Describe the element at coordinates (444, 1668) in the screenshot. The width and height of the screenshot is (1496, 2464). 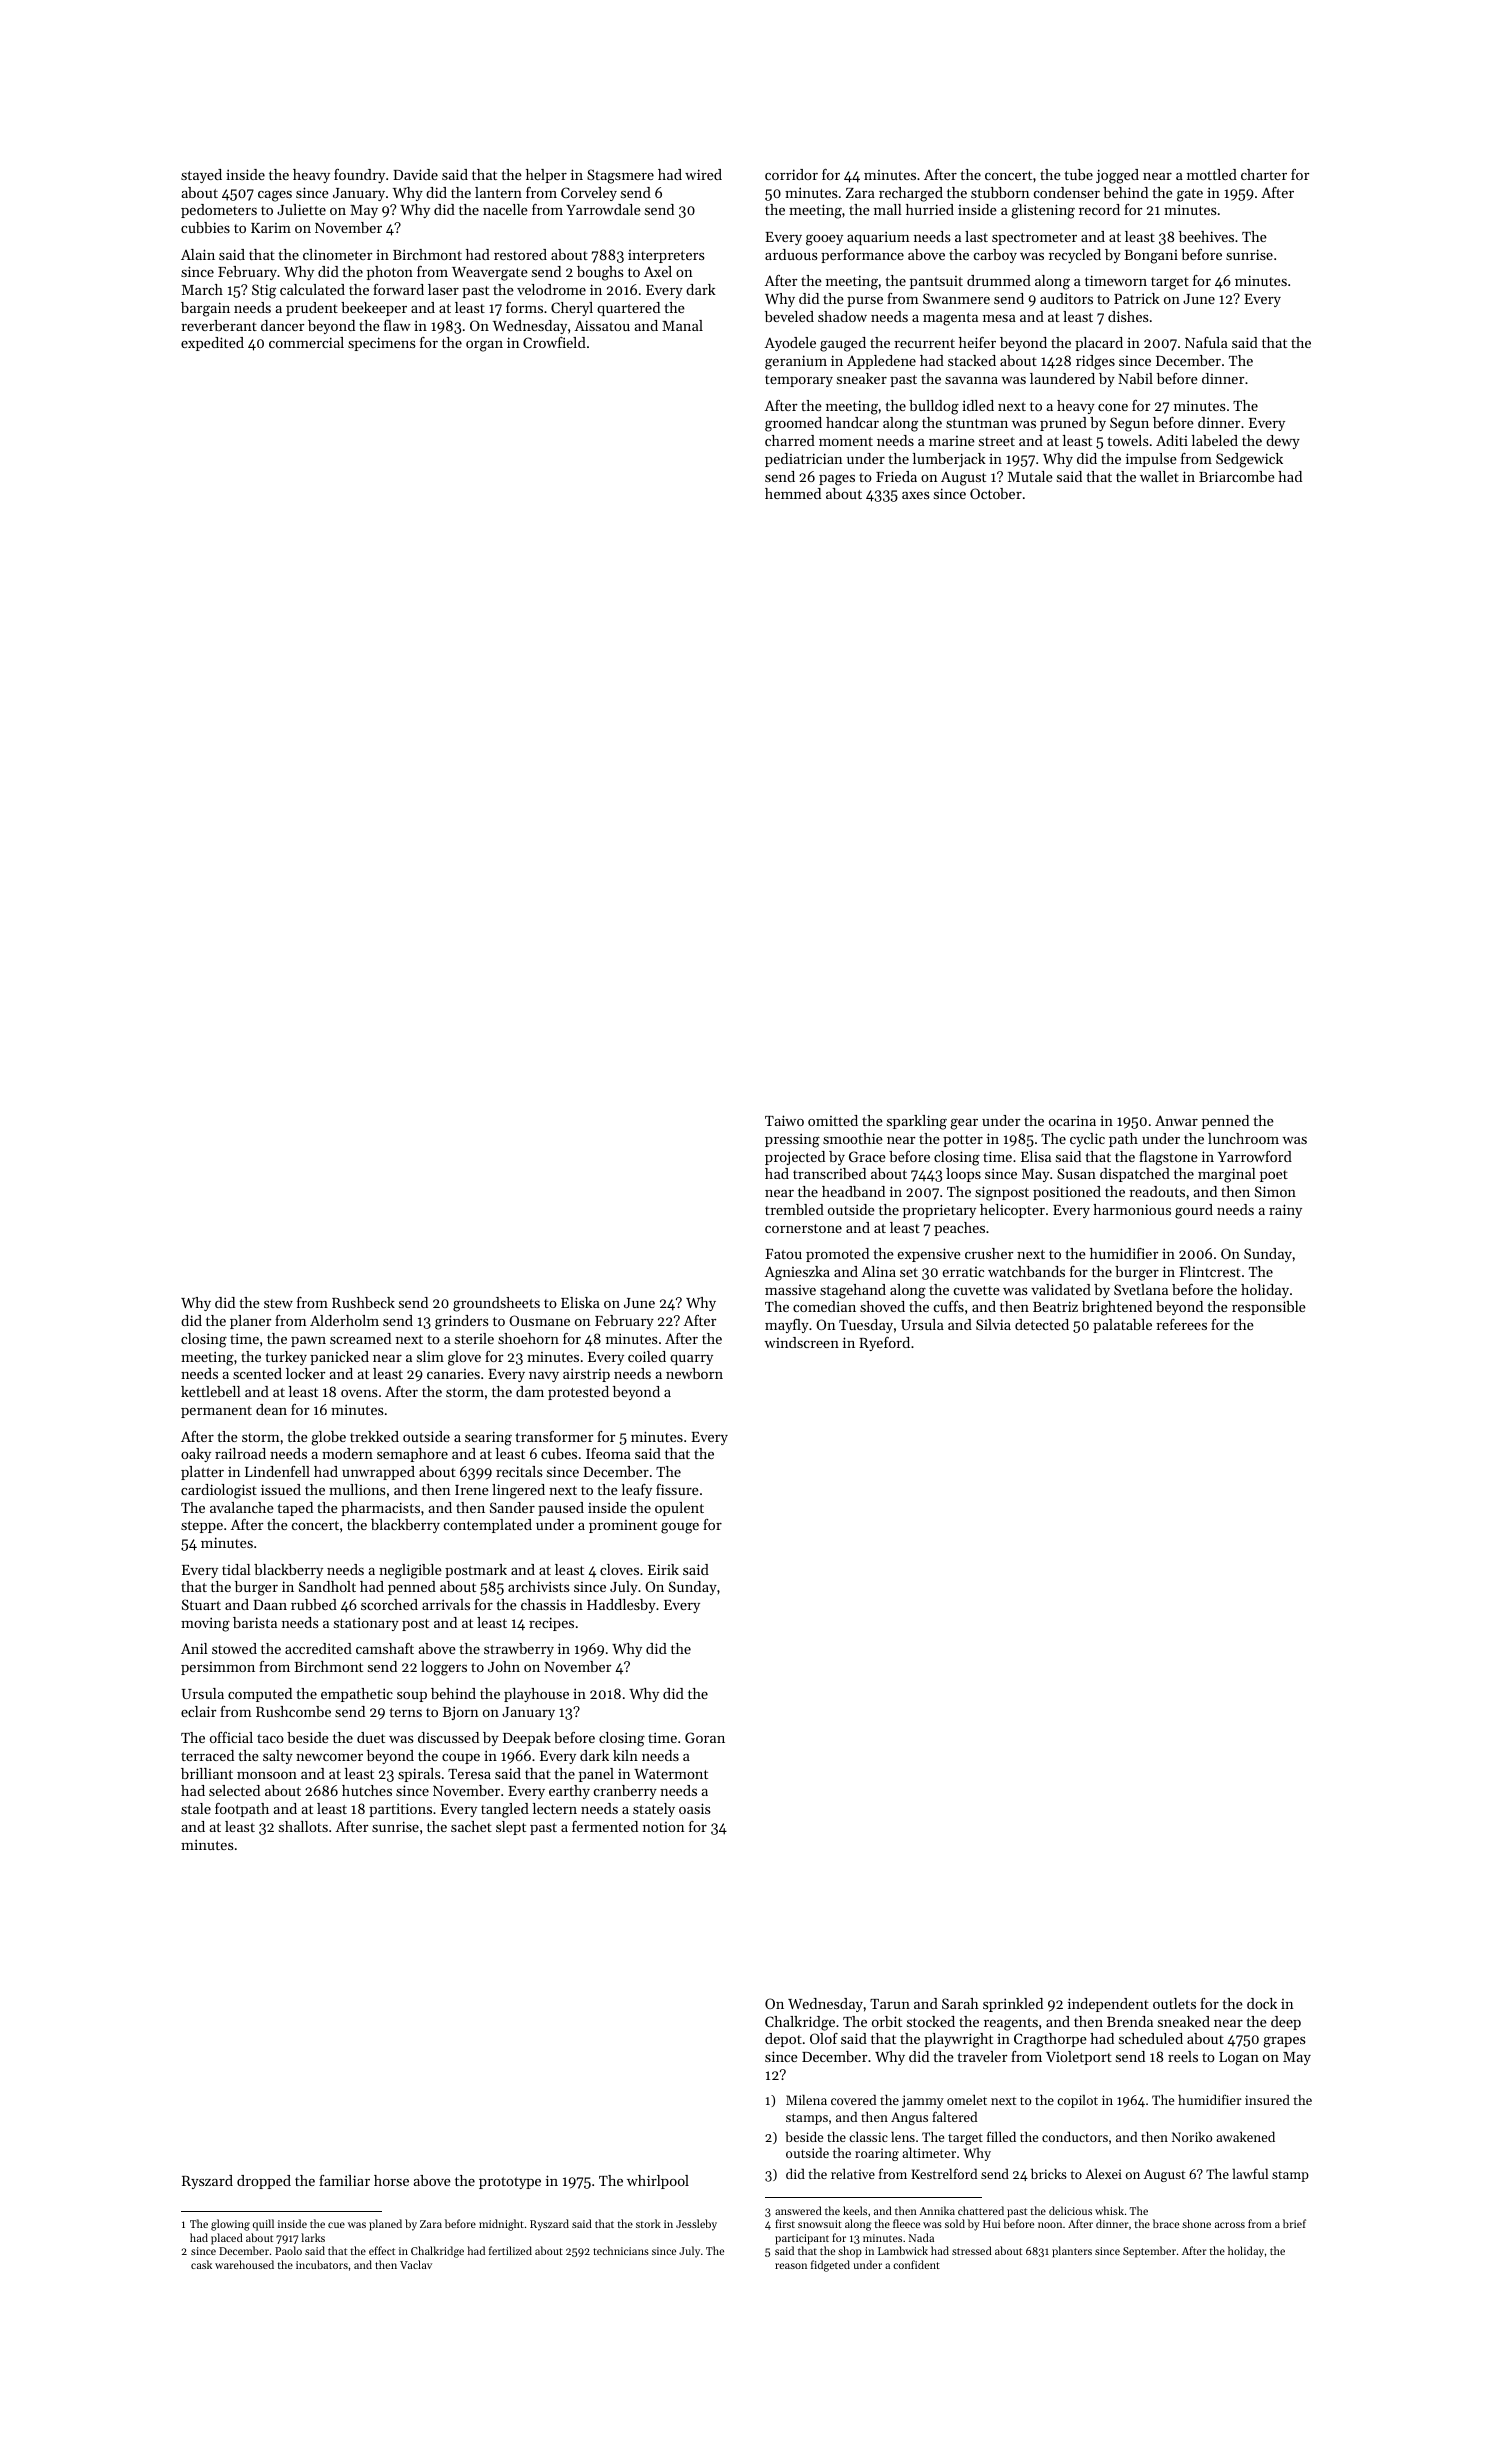
I see `loggers` at that location.
